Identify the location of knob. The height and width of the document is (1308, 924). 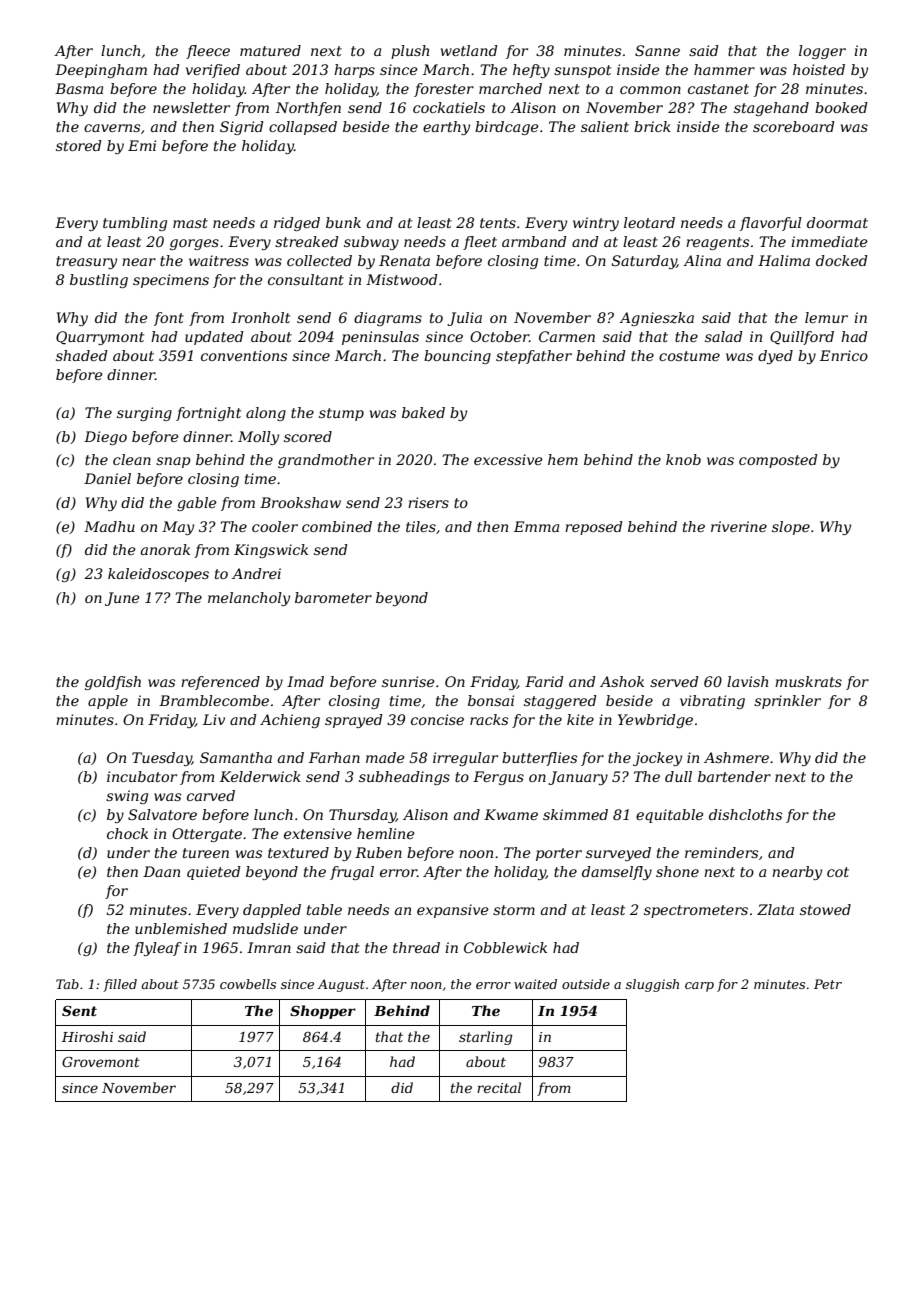
(683, 459).
